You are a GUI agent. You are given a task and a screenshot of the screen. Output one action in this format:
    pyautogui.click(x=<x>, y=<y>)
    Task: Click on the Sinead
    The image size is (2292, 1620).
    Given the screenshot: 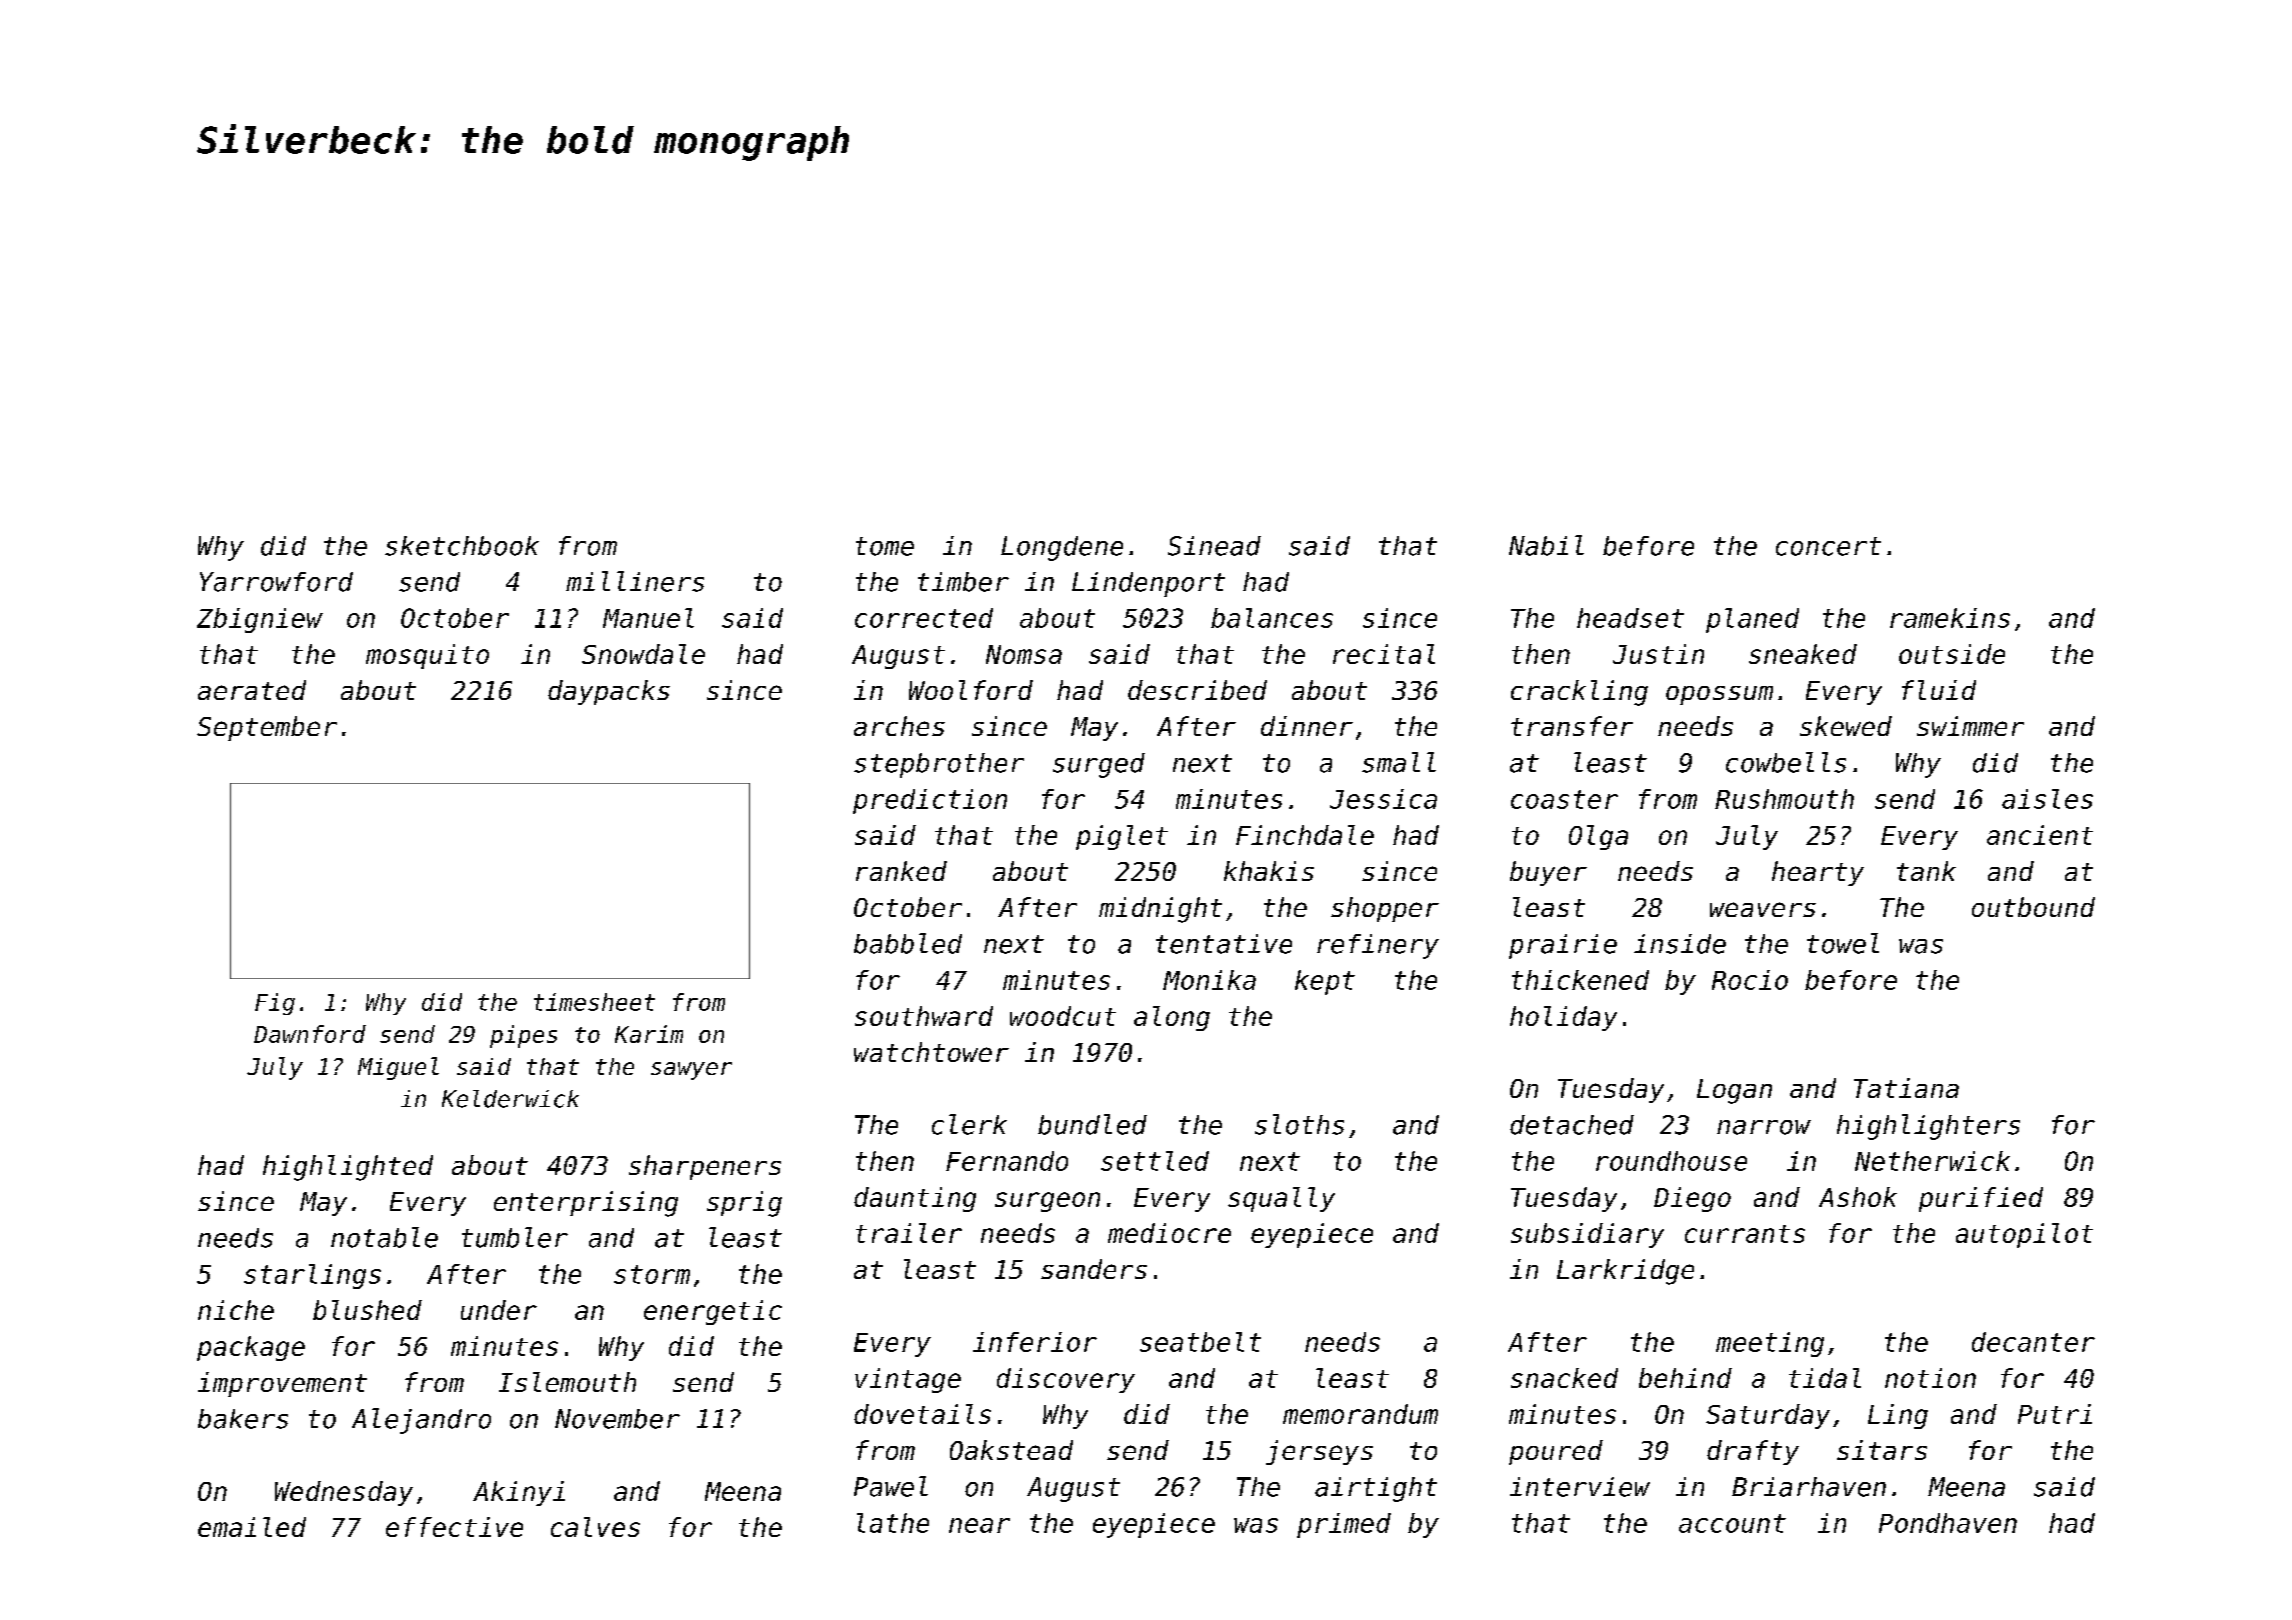 What is the action you would take?
    pyautogui.click(x=1214, y=546)
